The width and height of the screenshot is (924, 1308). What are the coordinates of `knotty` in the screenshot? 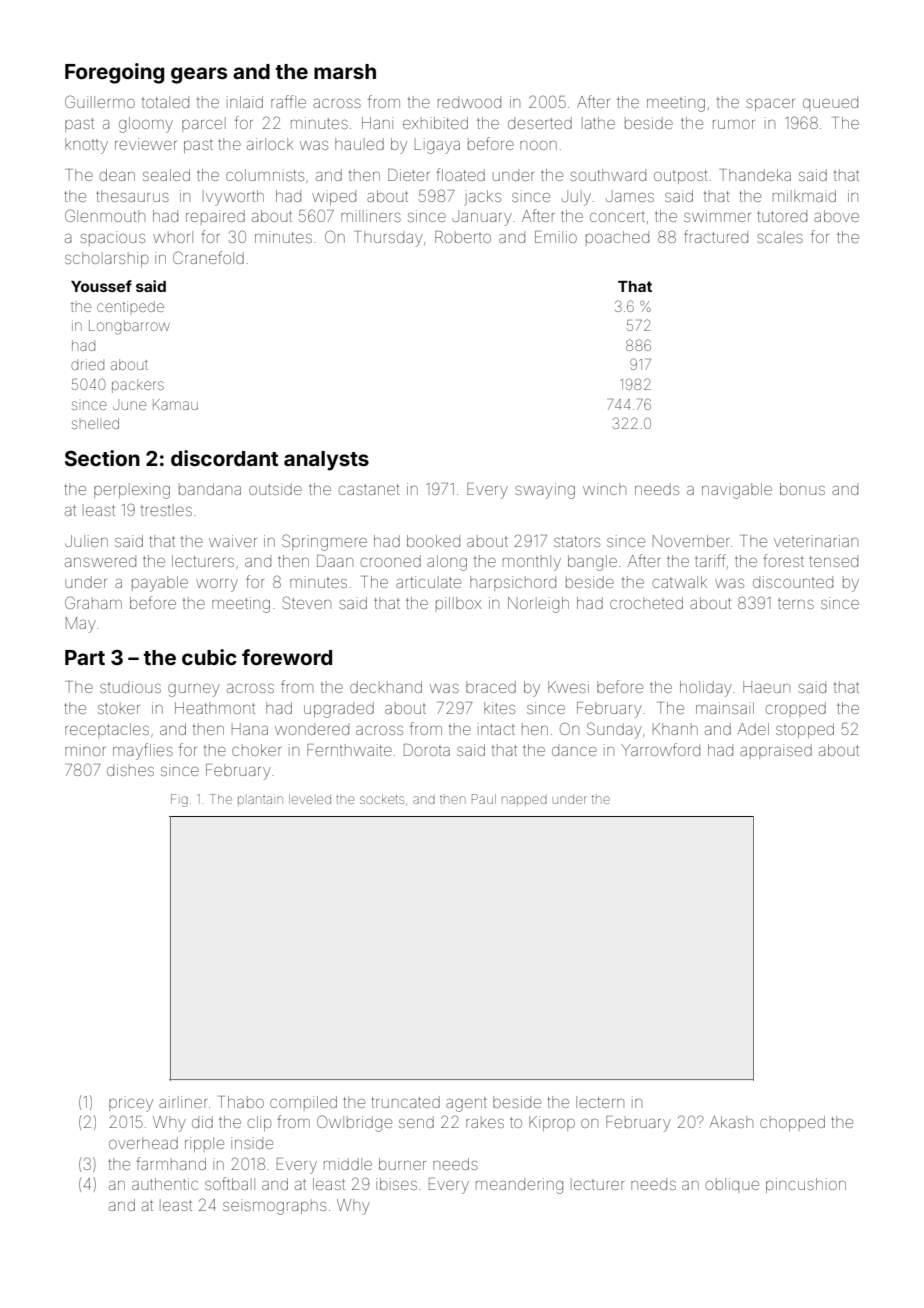 It's located at (86, 146).
